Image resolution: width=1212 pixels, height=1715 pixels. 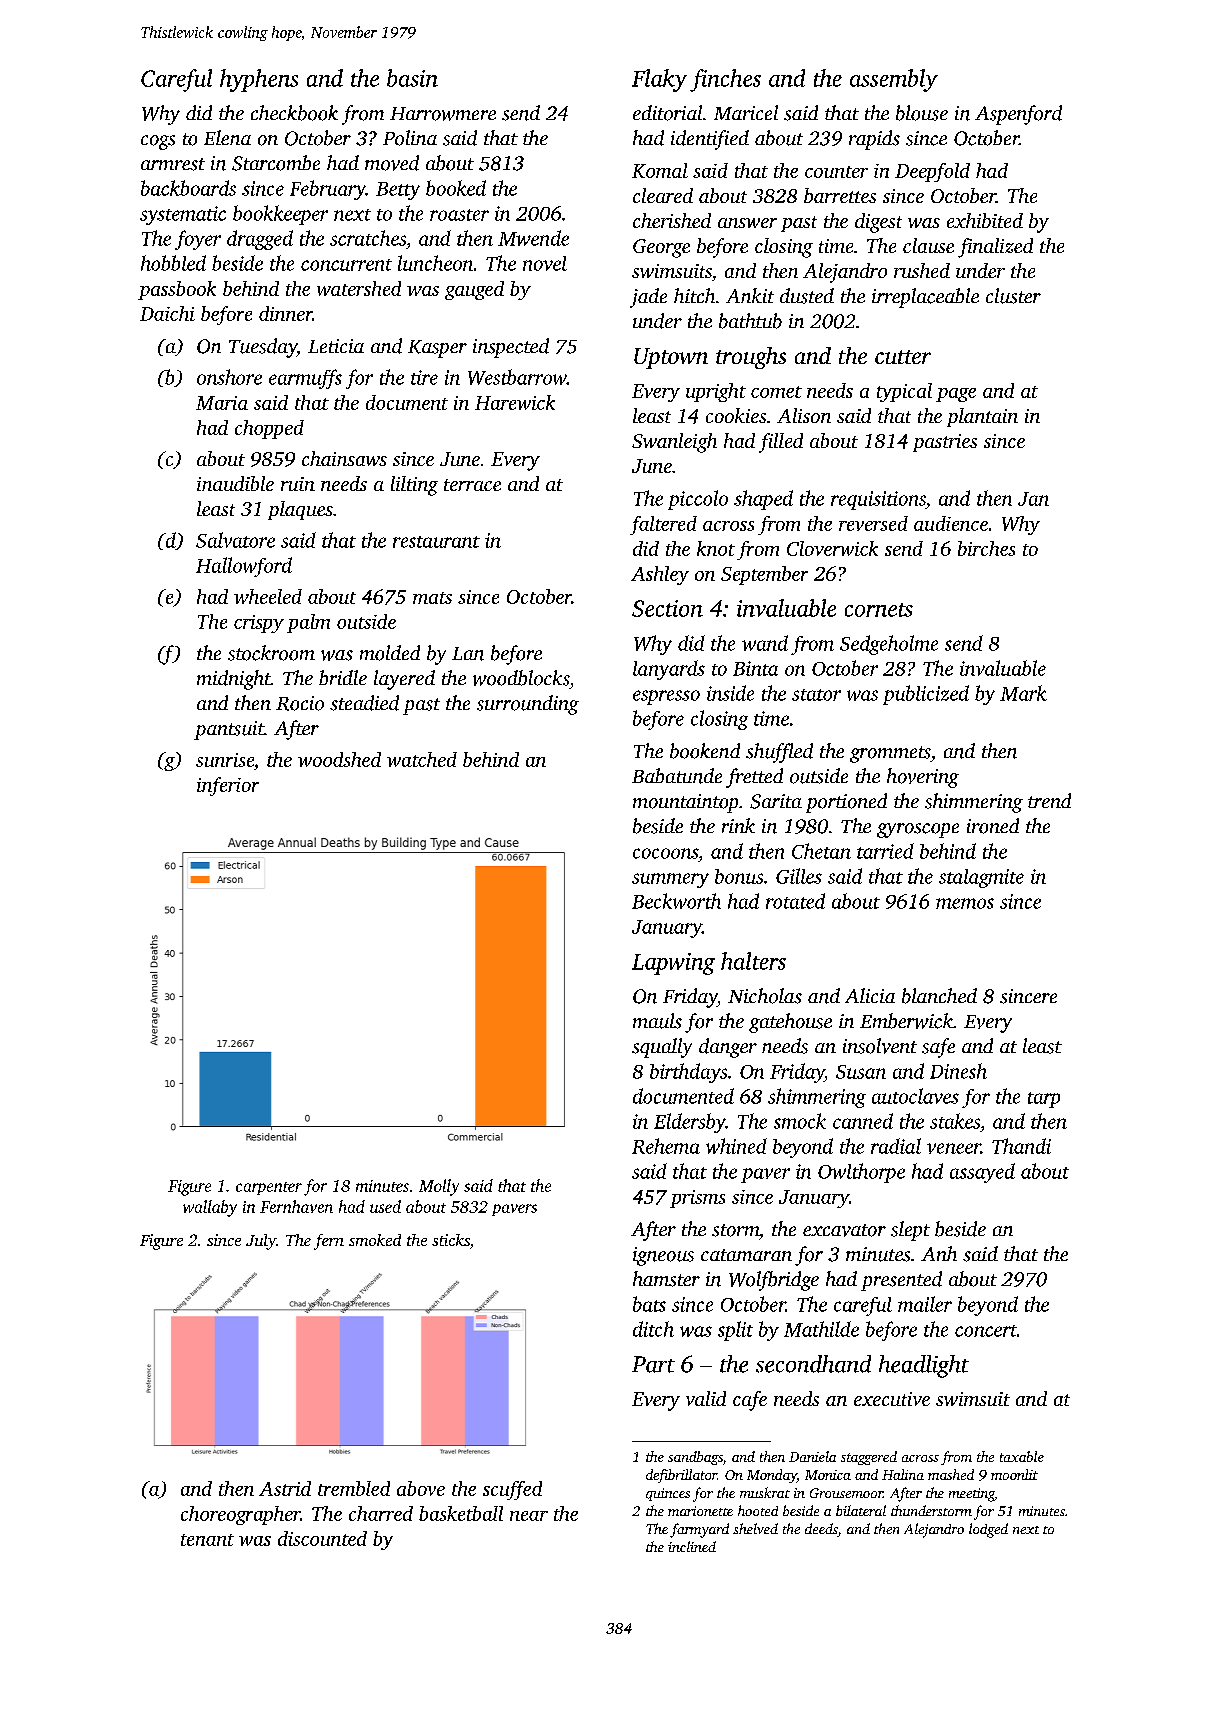 I want to click on tenant, so click(x=207, y=1540).
